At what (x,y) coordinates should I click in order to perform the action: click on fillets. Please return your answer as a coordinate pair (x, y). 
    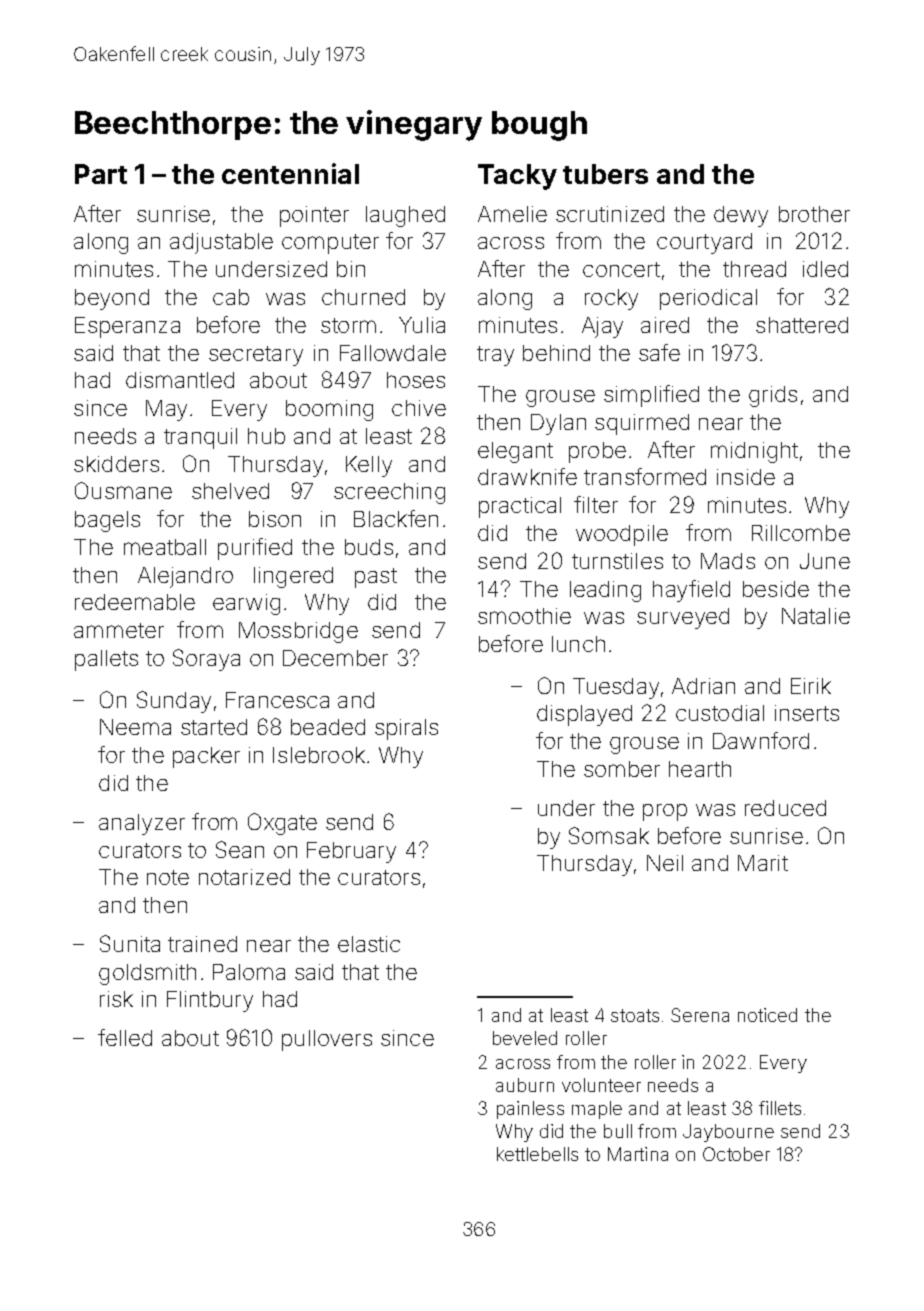
    Looking at the image, I should click on (780, 1108).
